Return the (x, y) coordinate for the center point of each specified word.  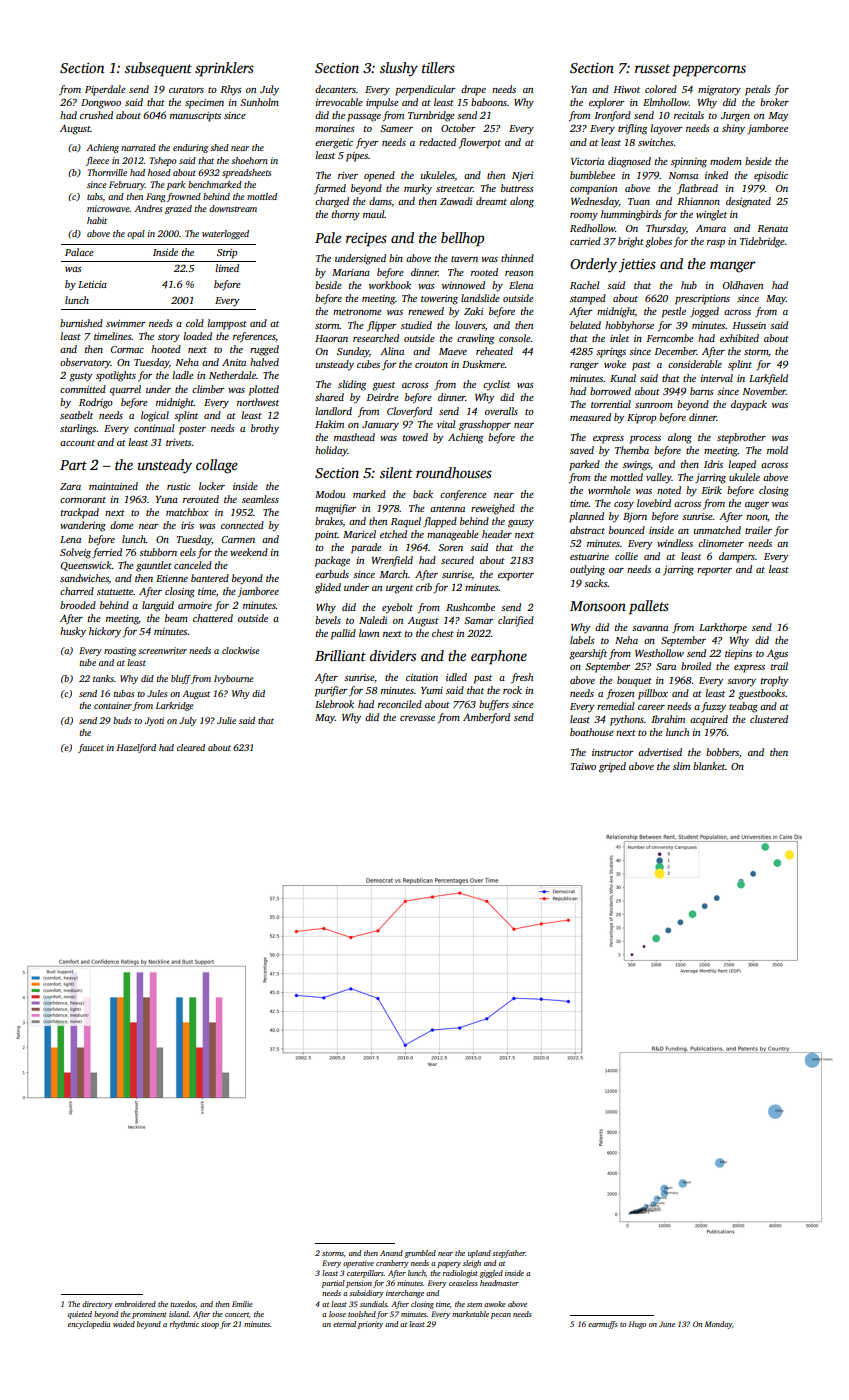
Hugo (637, 1325)
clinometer (721, 543)
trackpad (80, 513)
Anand (391, 1253)
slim (681, 766)
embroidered (135, 1304)
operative (358, 1264)
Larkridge (175, 706)
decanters (335, 89)
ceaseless (463, 1283)
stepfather (509, 1254)
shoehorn (249, 160)
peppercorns (709, 71)
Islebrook (334, 704)
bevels (328, 620)
